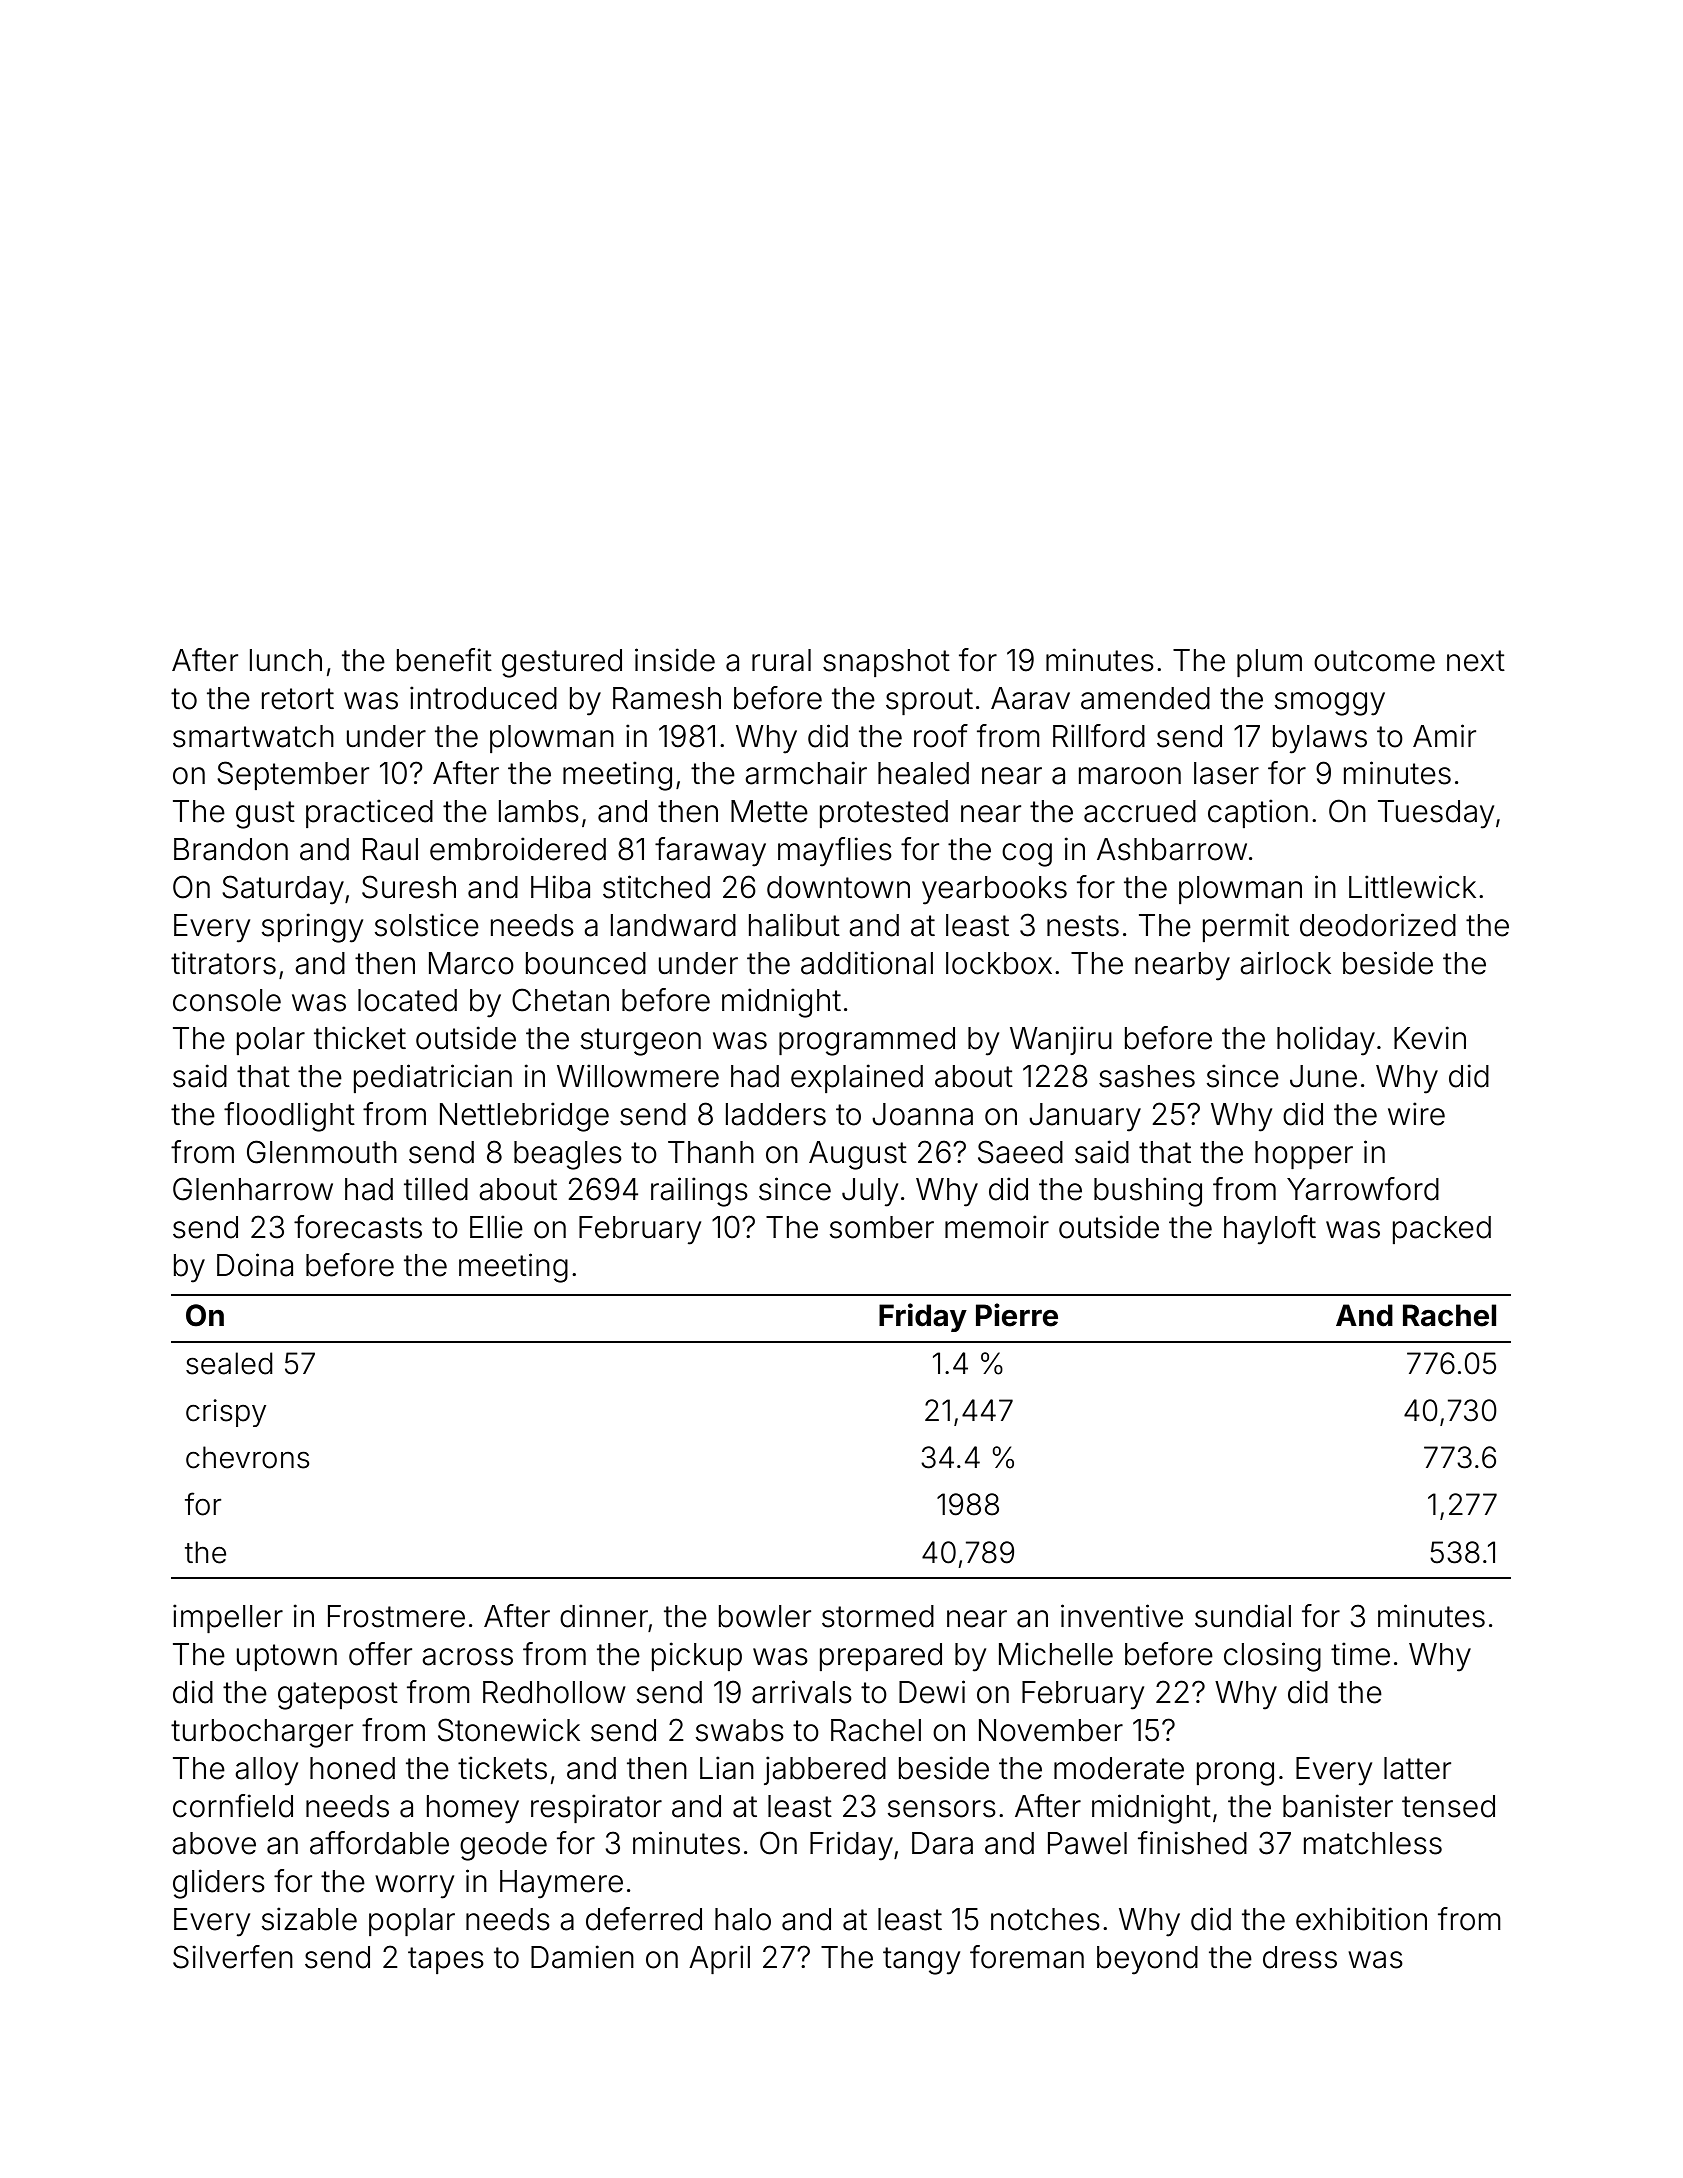 This screenshot has height=2178, width=1683. Describe the element at coordinates (233, 1957) in the screenshot. I see `Silverfen` at that location.
